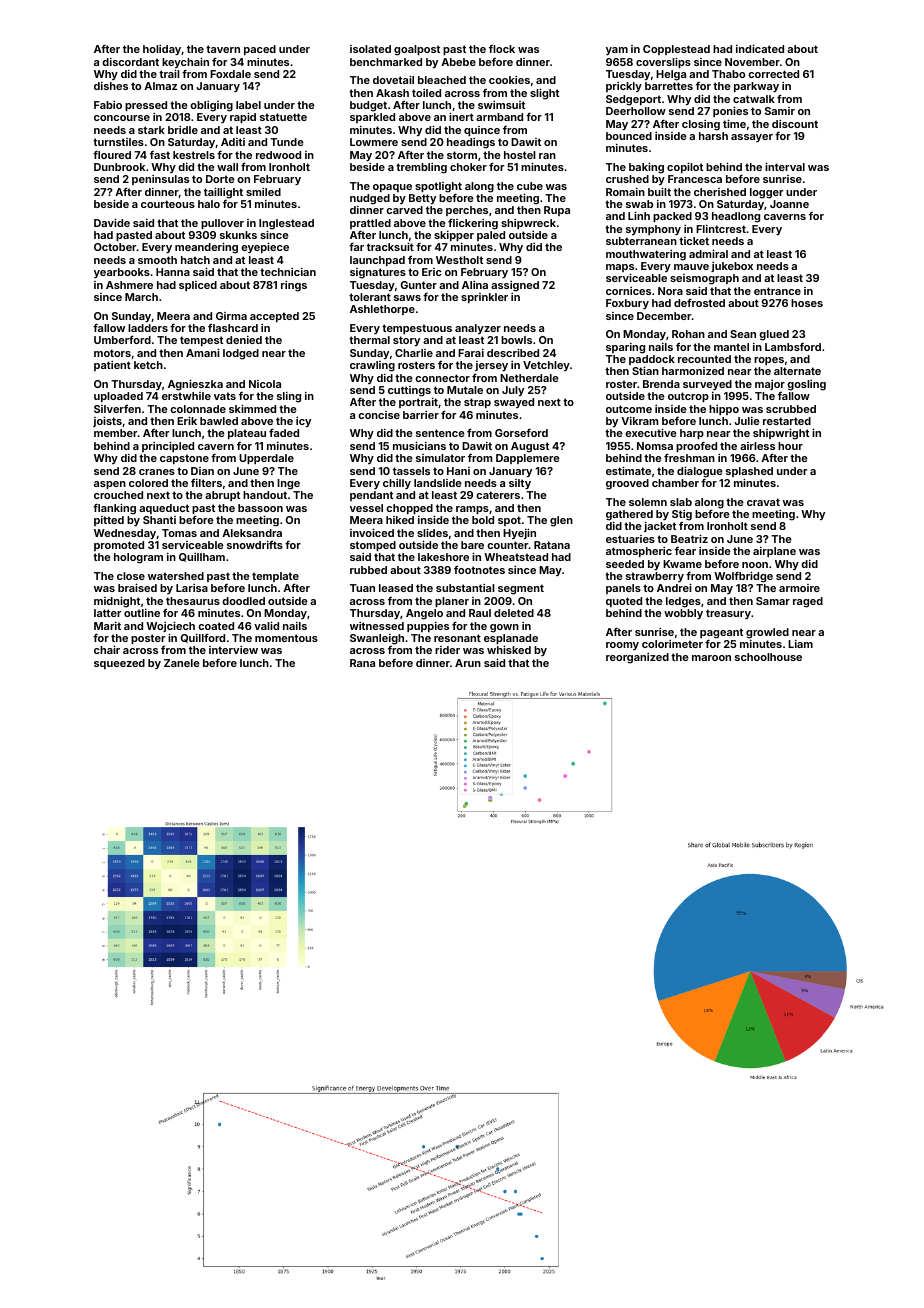  Describe the element at coordinates (499, 117) in the document. I see `armband` at that location.
